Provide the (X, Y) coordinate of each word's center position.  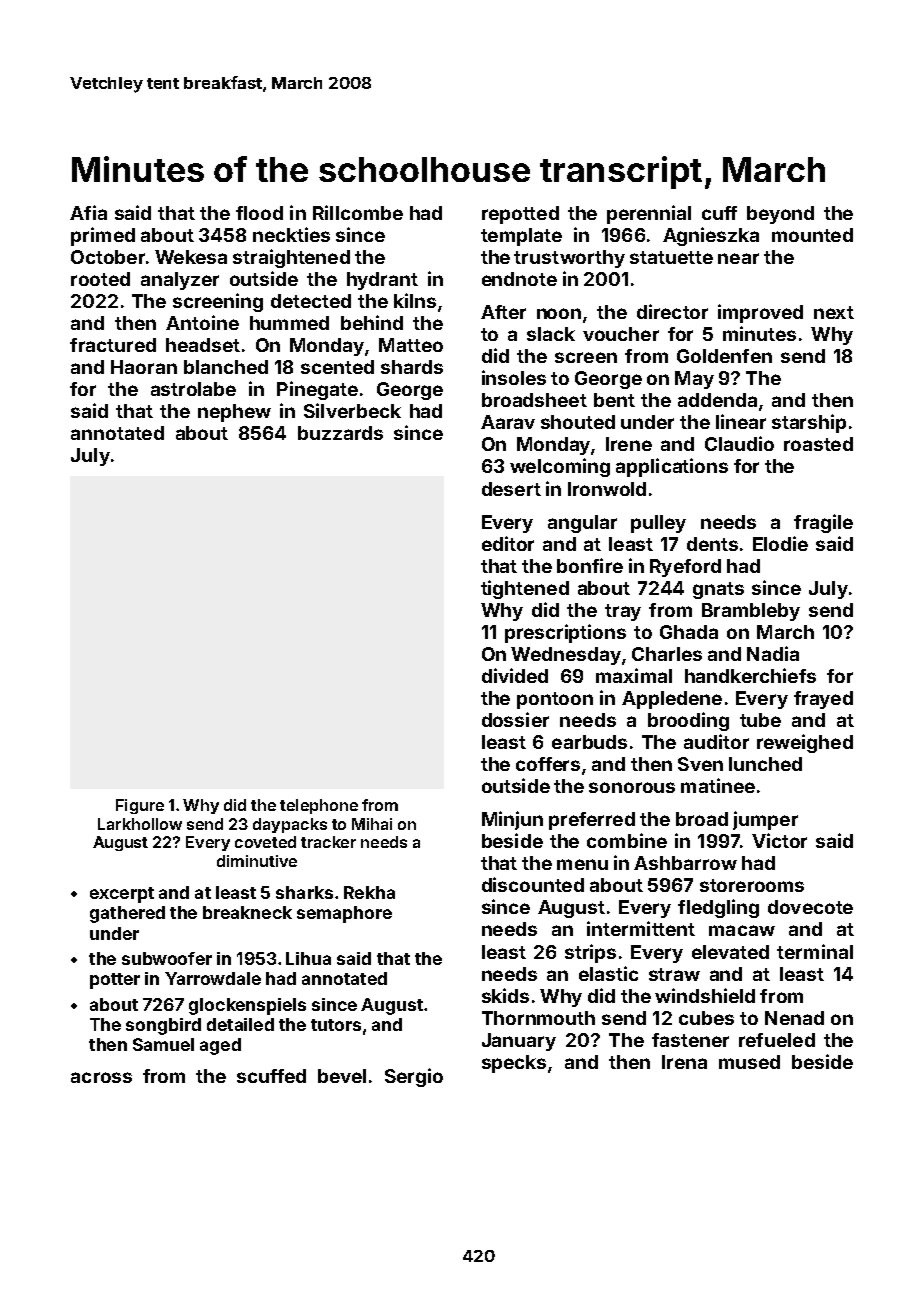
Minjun (512, 820)
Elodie (780, 543)
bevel (342, 1076)
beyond (780, 215)
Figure (140, 806)
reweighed (805, 743)
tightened (525, 589)
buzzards (340, 433)
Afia (88, 212)
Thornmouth (538, 1018)
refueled (777, 1040)
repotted (520, 215)
